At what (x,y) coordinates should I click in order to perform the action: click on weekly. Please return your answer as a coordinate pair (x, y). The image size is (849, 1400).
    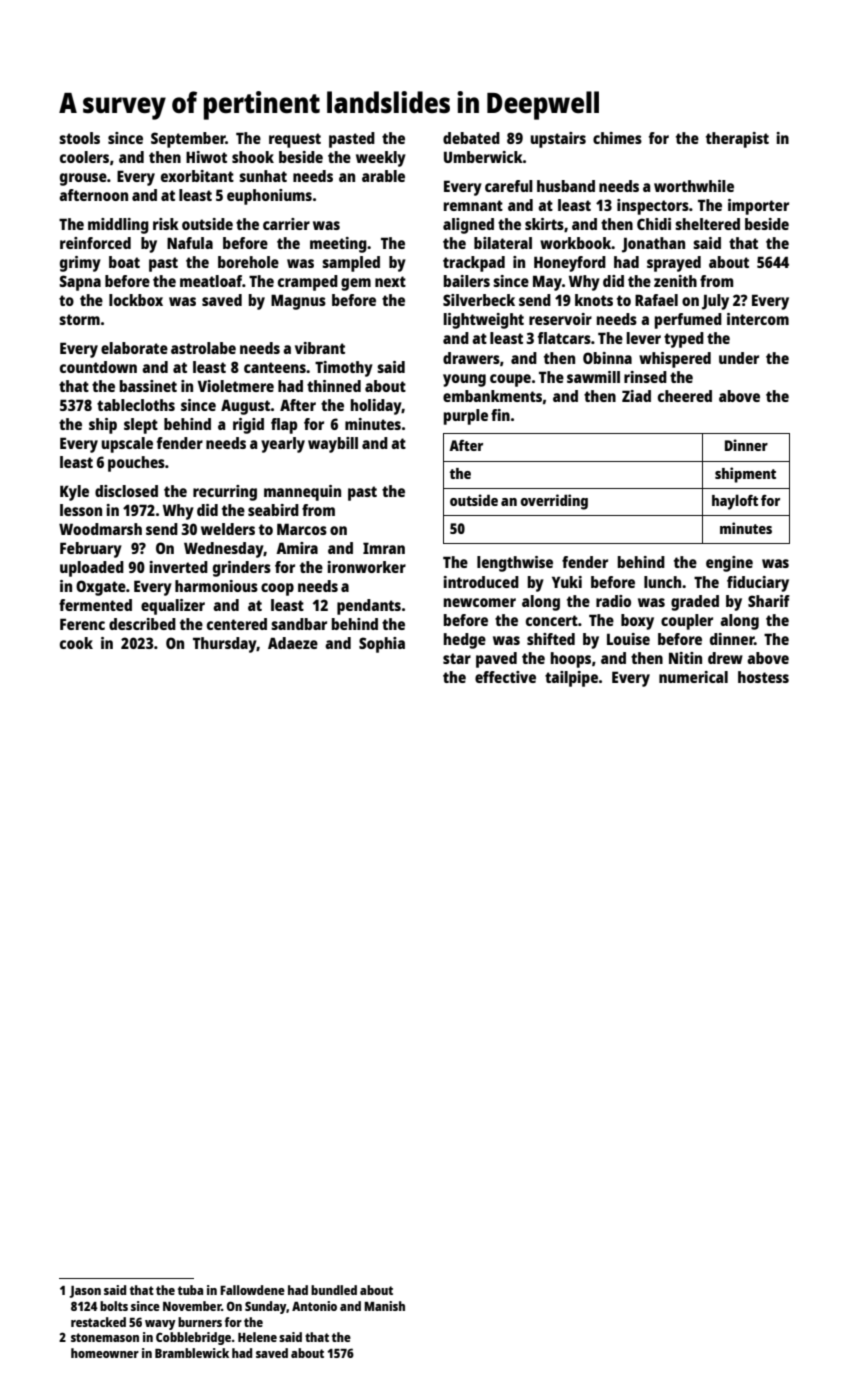
    Looking at the image, I should click on (381, 159).
